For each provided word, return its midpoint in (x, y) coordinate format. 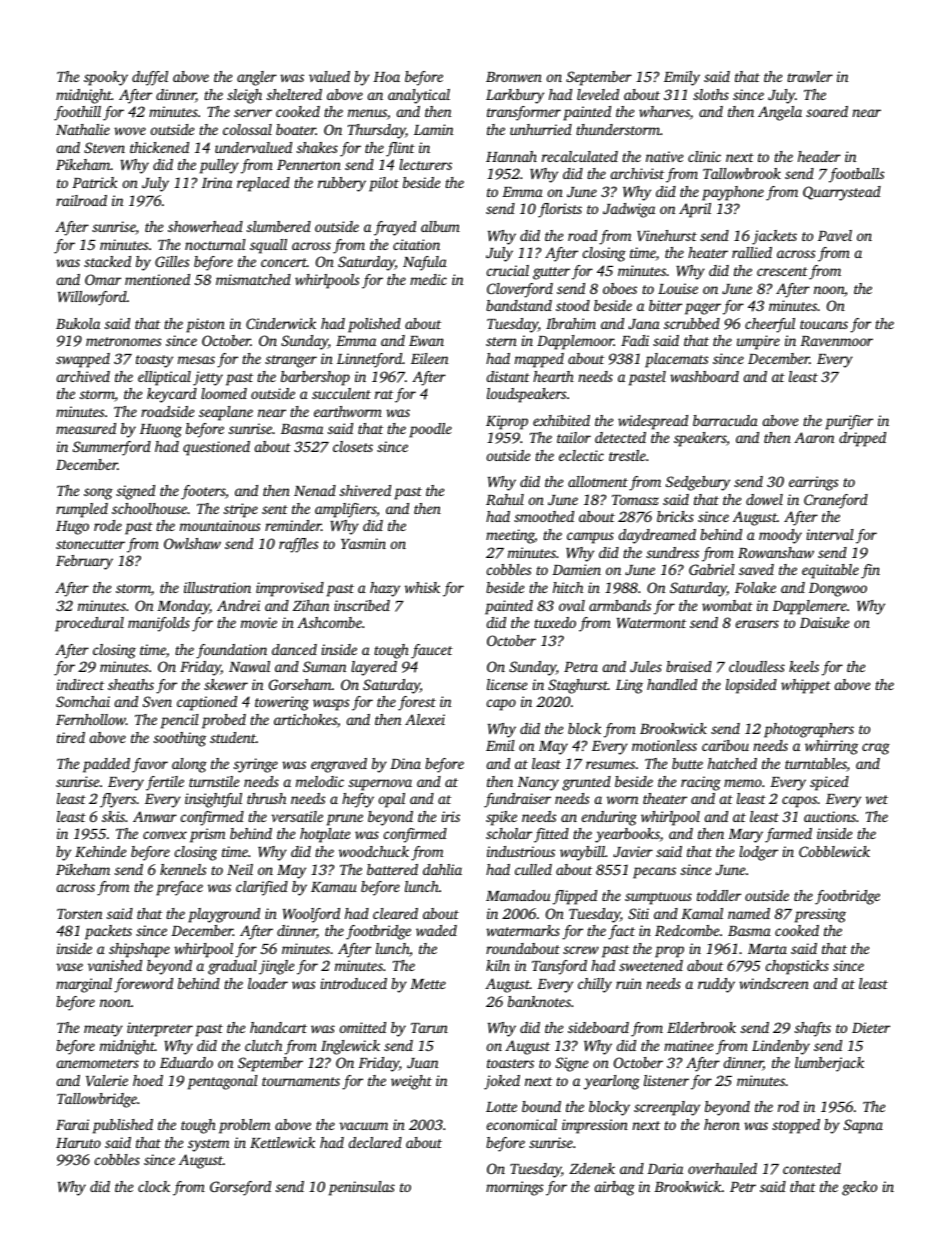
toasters (510, 1063)
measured (86, 428)
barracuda (725, 420)
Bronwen (514, 77)
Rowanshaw (776, 552)
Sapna (863, 1126)
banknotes (539, 1001)
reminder (293, 525)
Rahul (505, 499)
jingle (276, 967)
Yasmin (363, 543)
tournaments (301, 1081)
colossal (247, 129)
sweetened (651, 965)
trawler (810, 76)
